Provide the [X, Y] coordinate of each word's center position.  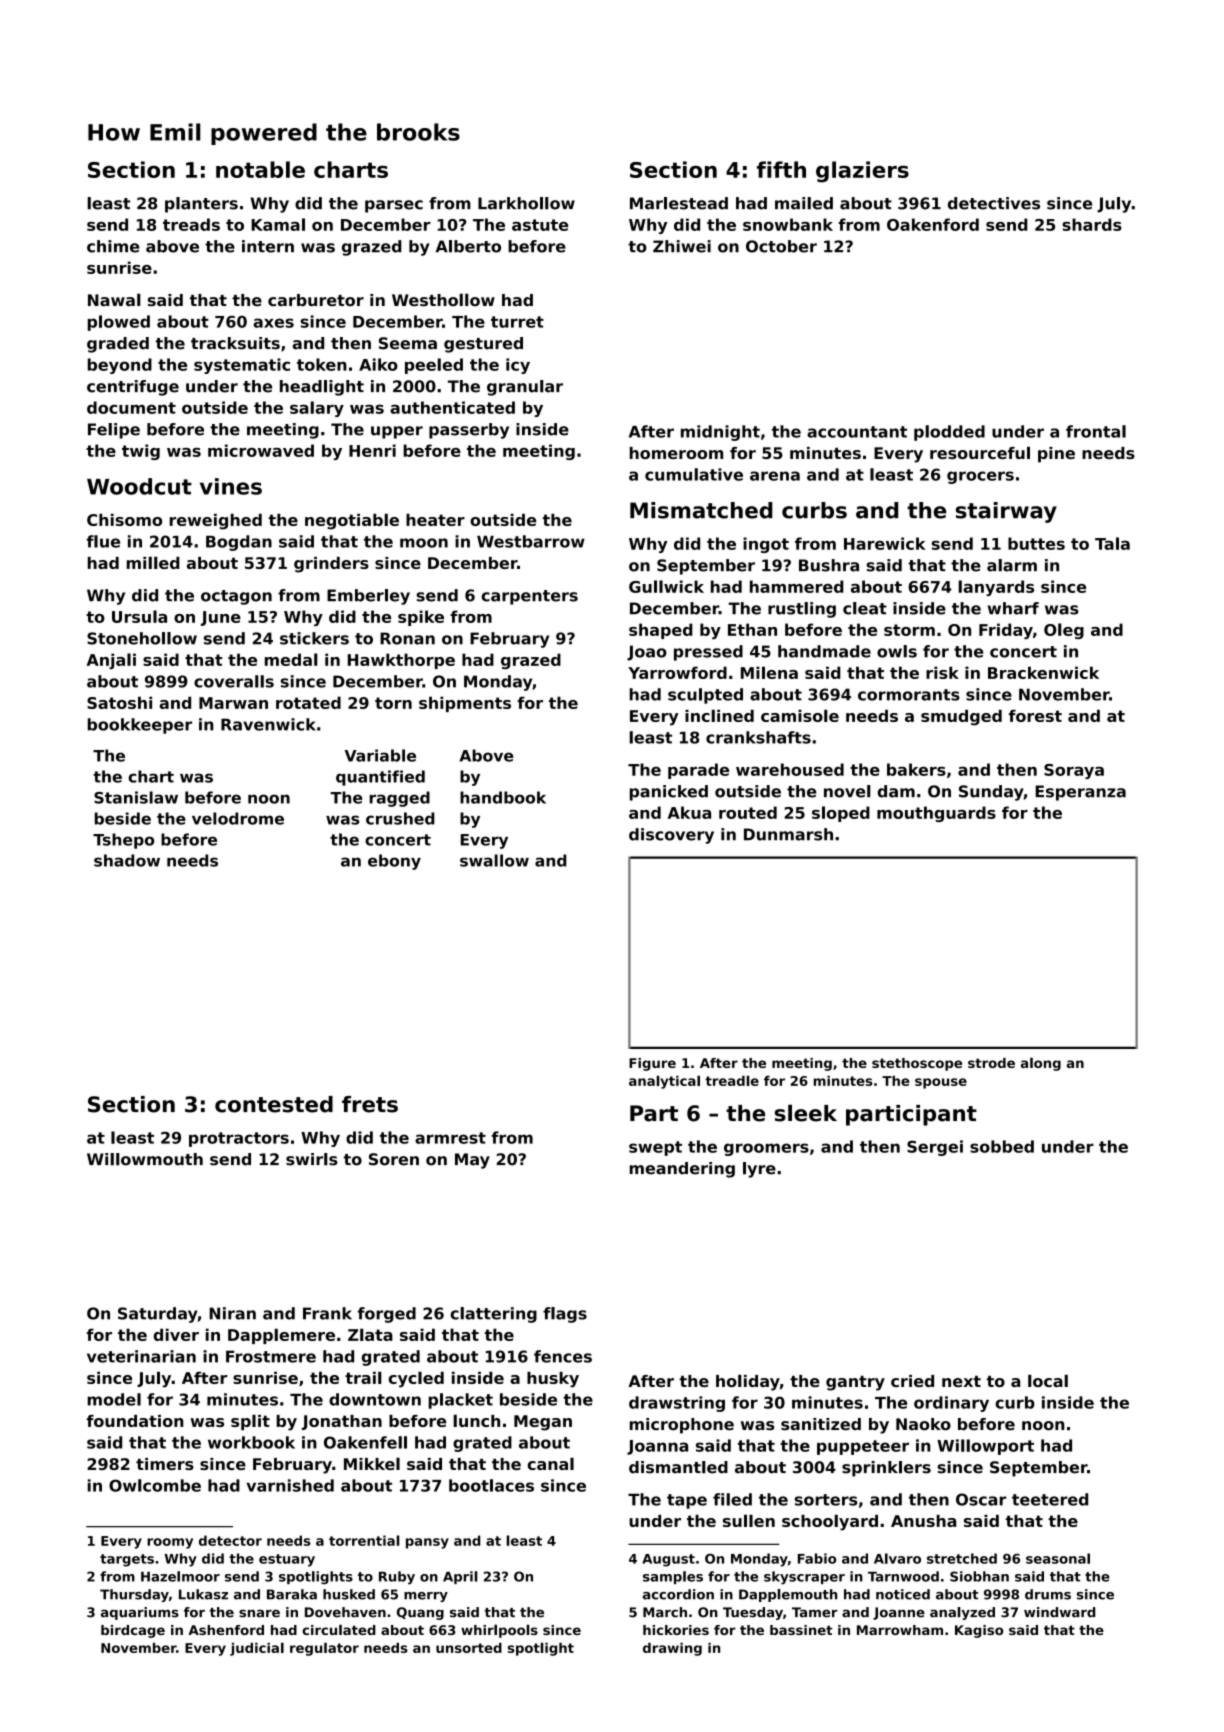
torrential [364, 1540]
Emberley [368, 597]
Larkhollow [526, 203]
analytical [664, 1082]
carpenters [530, 597]
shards [1092, 224]
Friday [1006, 631]
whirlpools [499, 1631]
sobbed [1002, 1146]
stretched [962, 1558]
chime [113, 246]
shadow [127, 860]
